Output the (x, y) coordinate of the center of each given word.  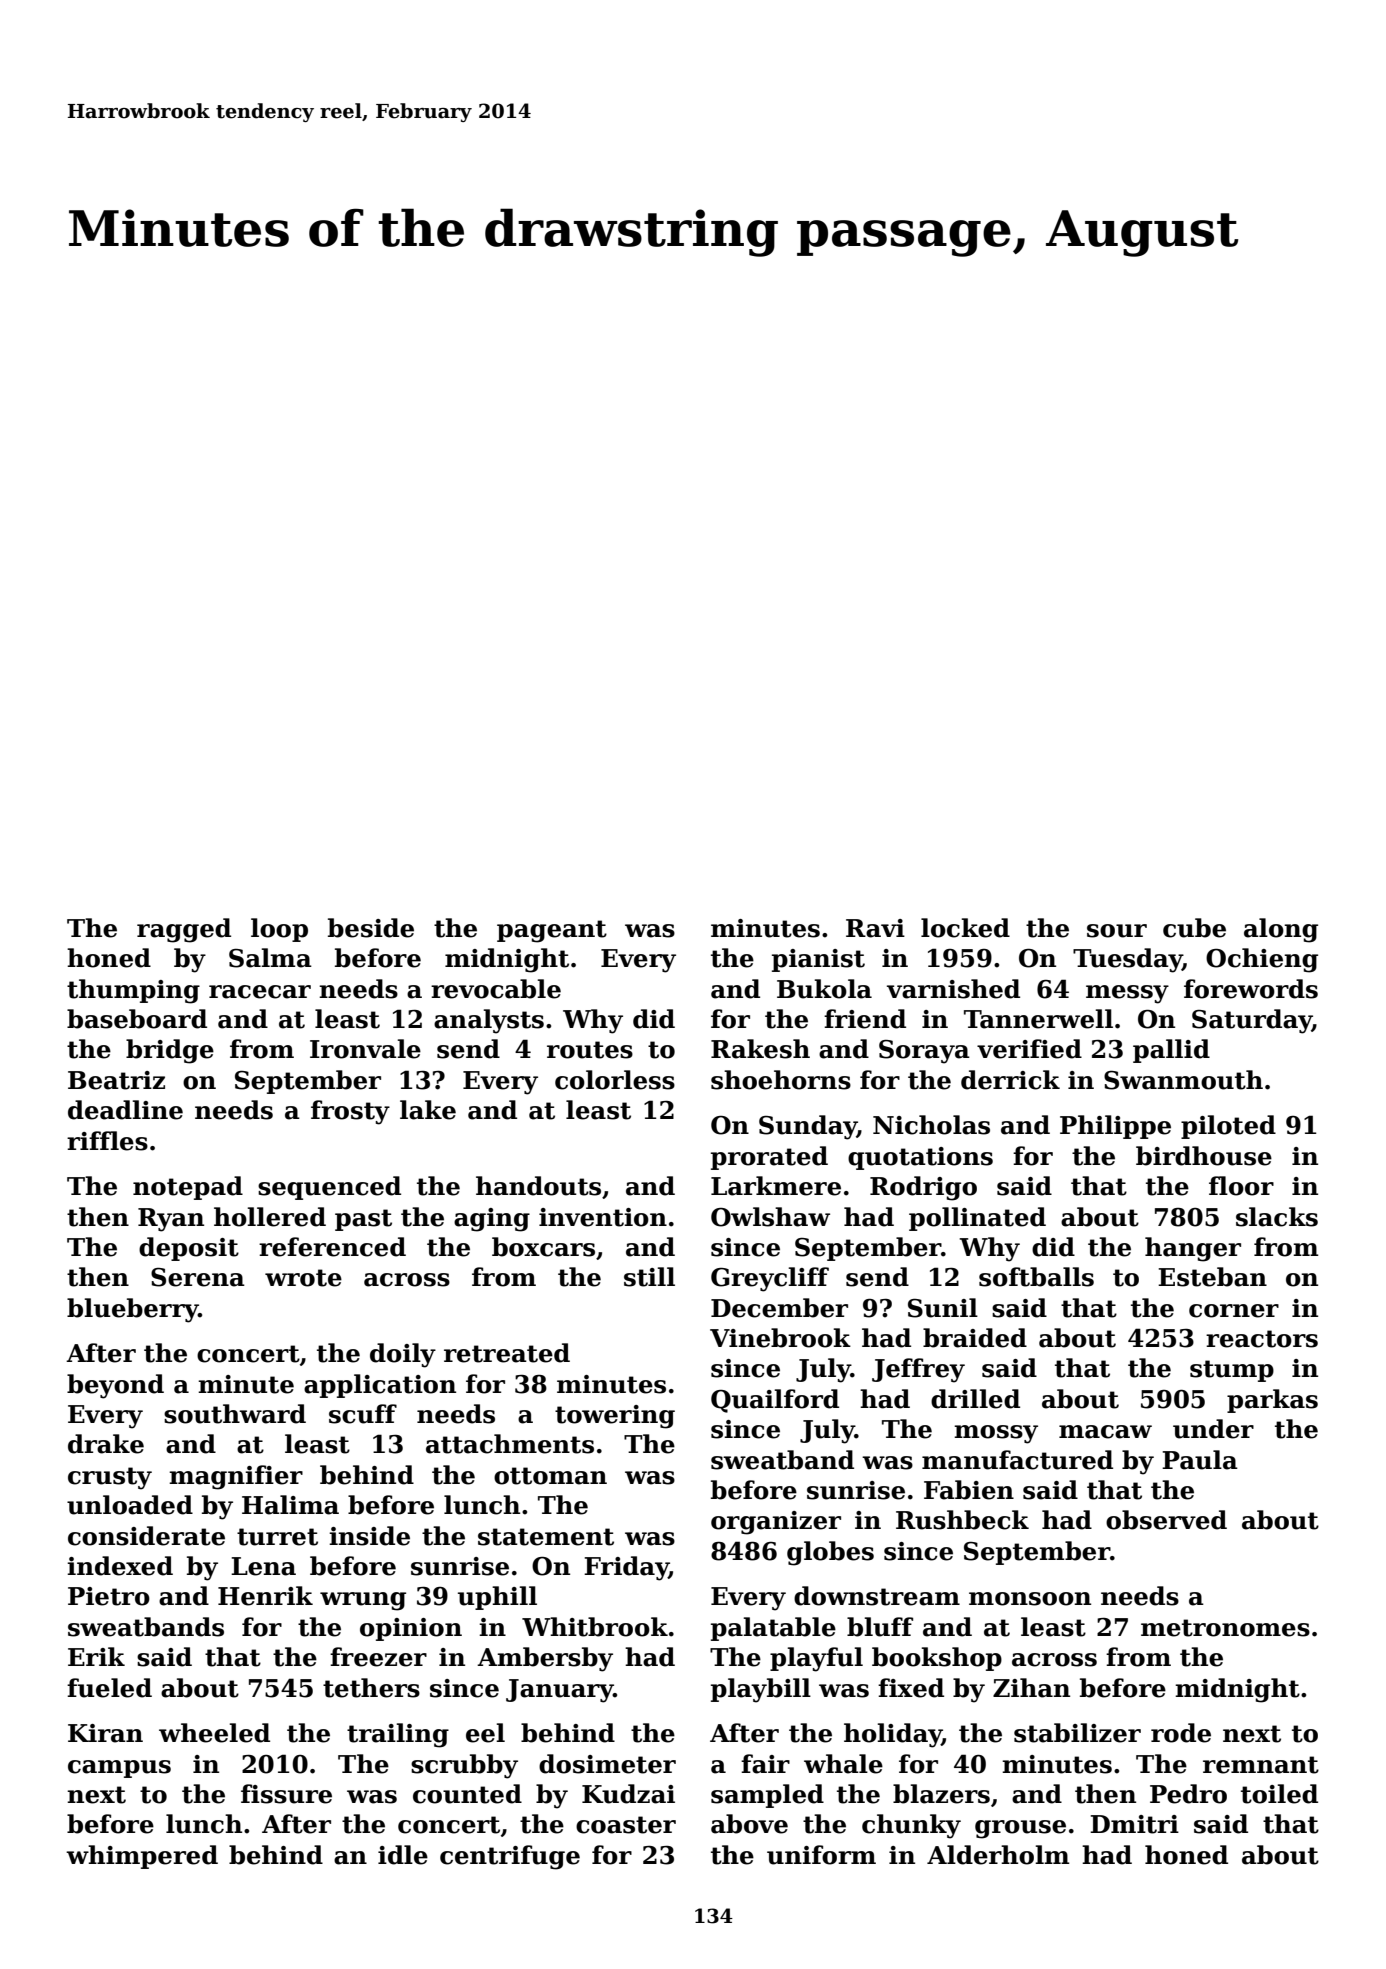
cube (1194, 928)
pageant (552, 931)
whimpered (142, 1857)
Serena (198, 1277)
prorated (769, 1158)
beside (371, 928)
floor (1241, 1186)
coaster (626, 1825)
